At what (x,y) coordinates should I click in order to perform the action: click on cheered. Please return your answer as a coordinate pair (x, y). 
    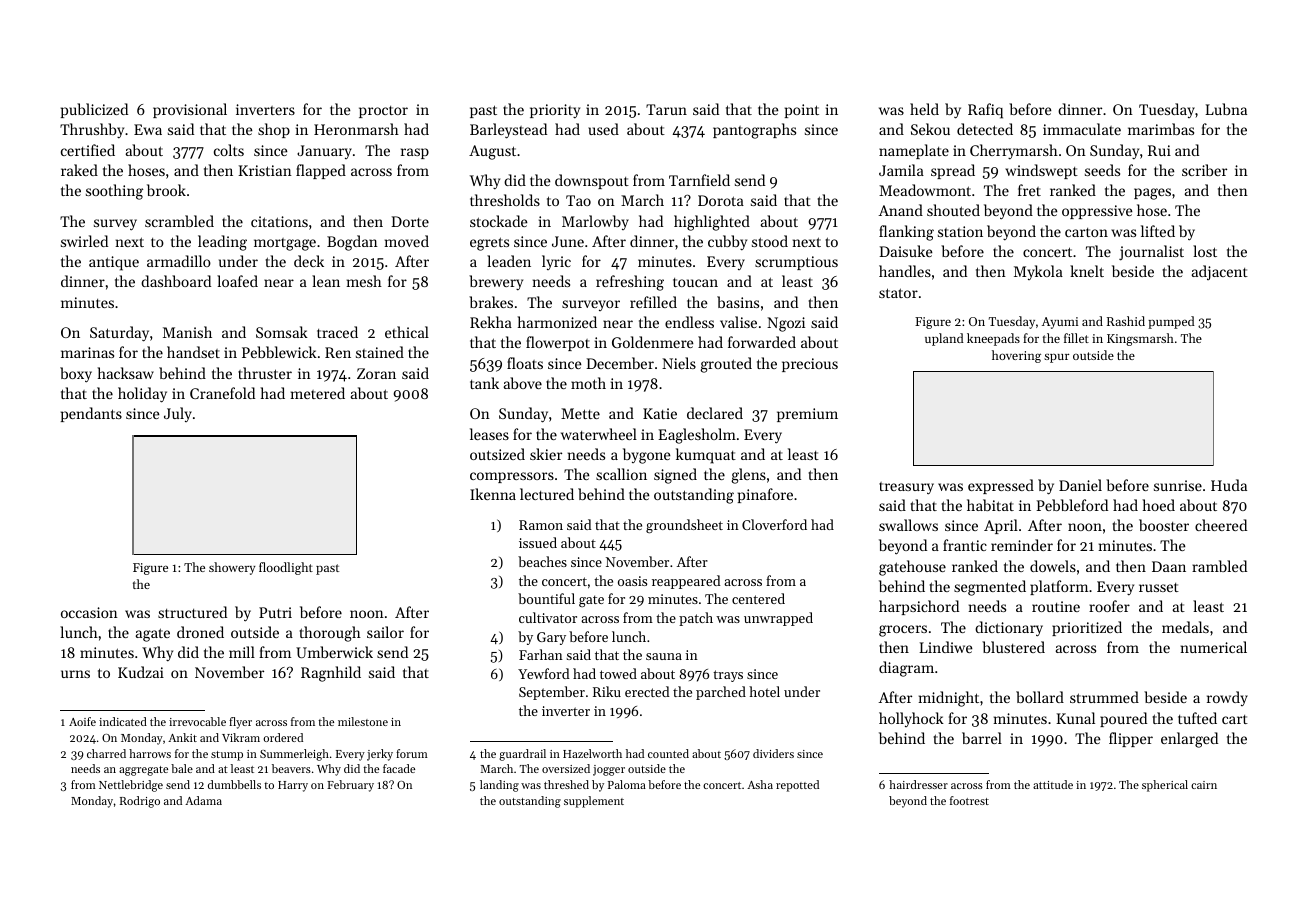
    Looking at the image, I should click on (1221, 525).
